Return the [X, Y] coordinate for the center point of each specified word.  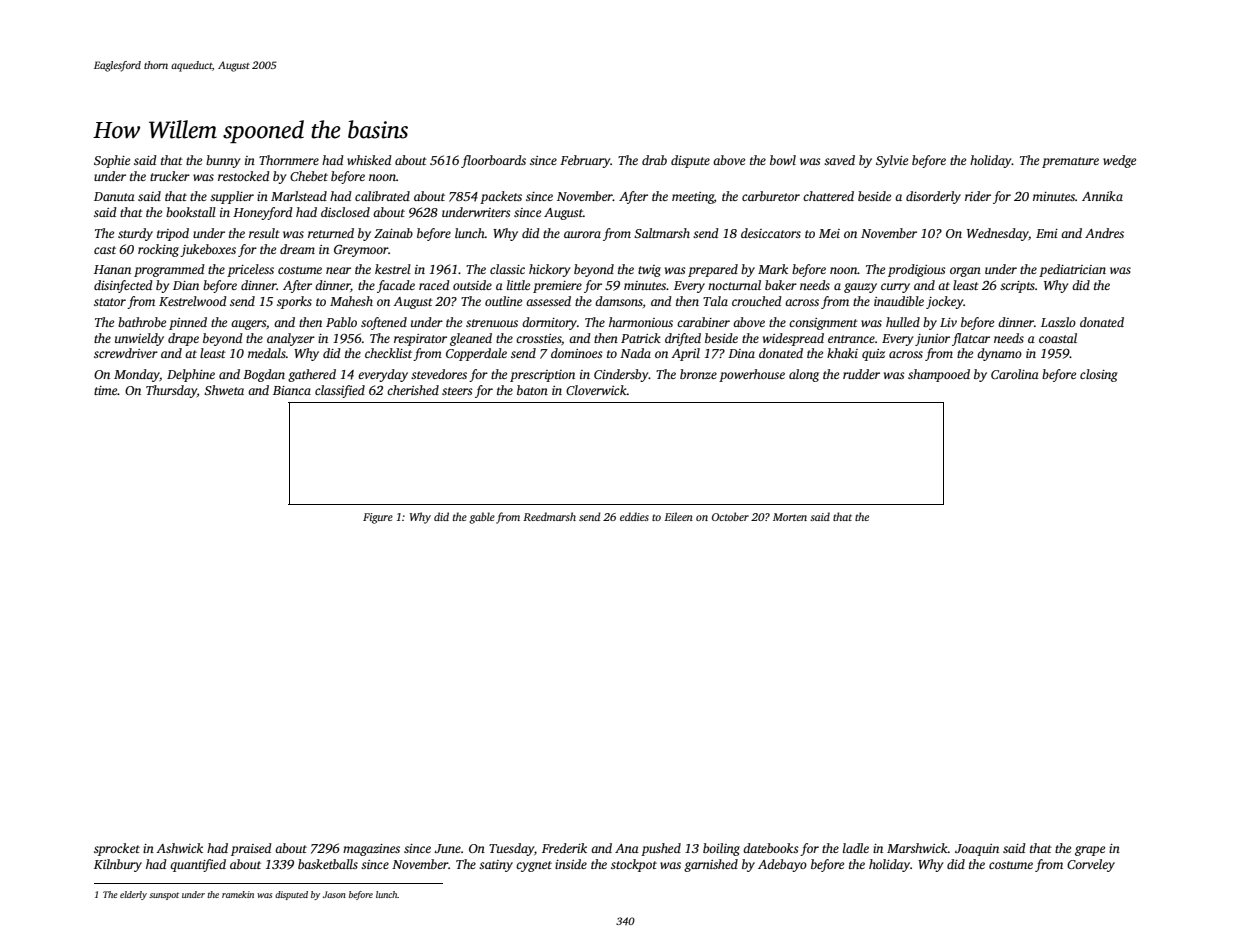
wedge [1119, 161]
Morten [790, 517]
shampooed [939, 375]
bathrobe [142, 322]
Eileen [678, 516]
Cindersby [621, 375]
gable [482, 518]
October [730, 516]
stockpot [634, 865]
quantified [198, 865]
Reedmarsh [549, 516]
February [585, 161]
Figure [378, 518]
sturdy [135, 234]
